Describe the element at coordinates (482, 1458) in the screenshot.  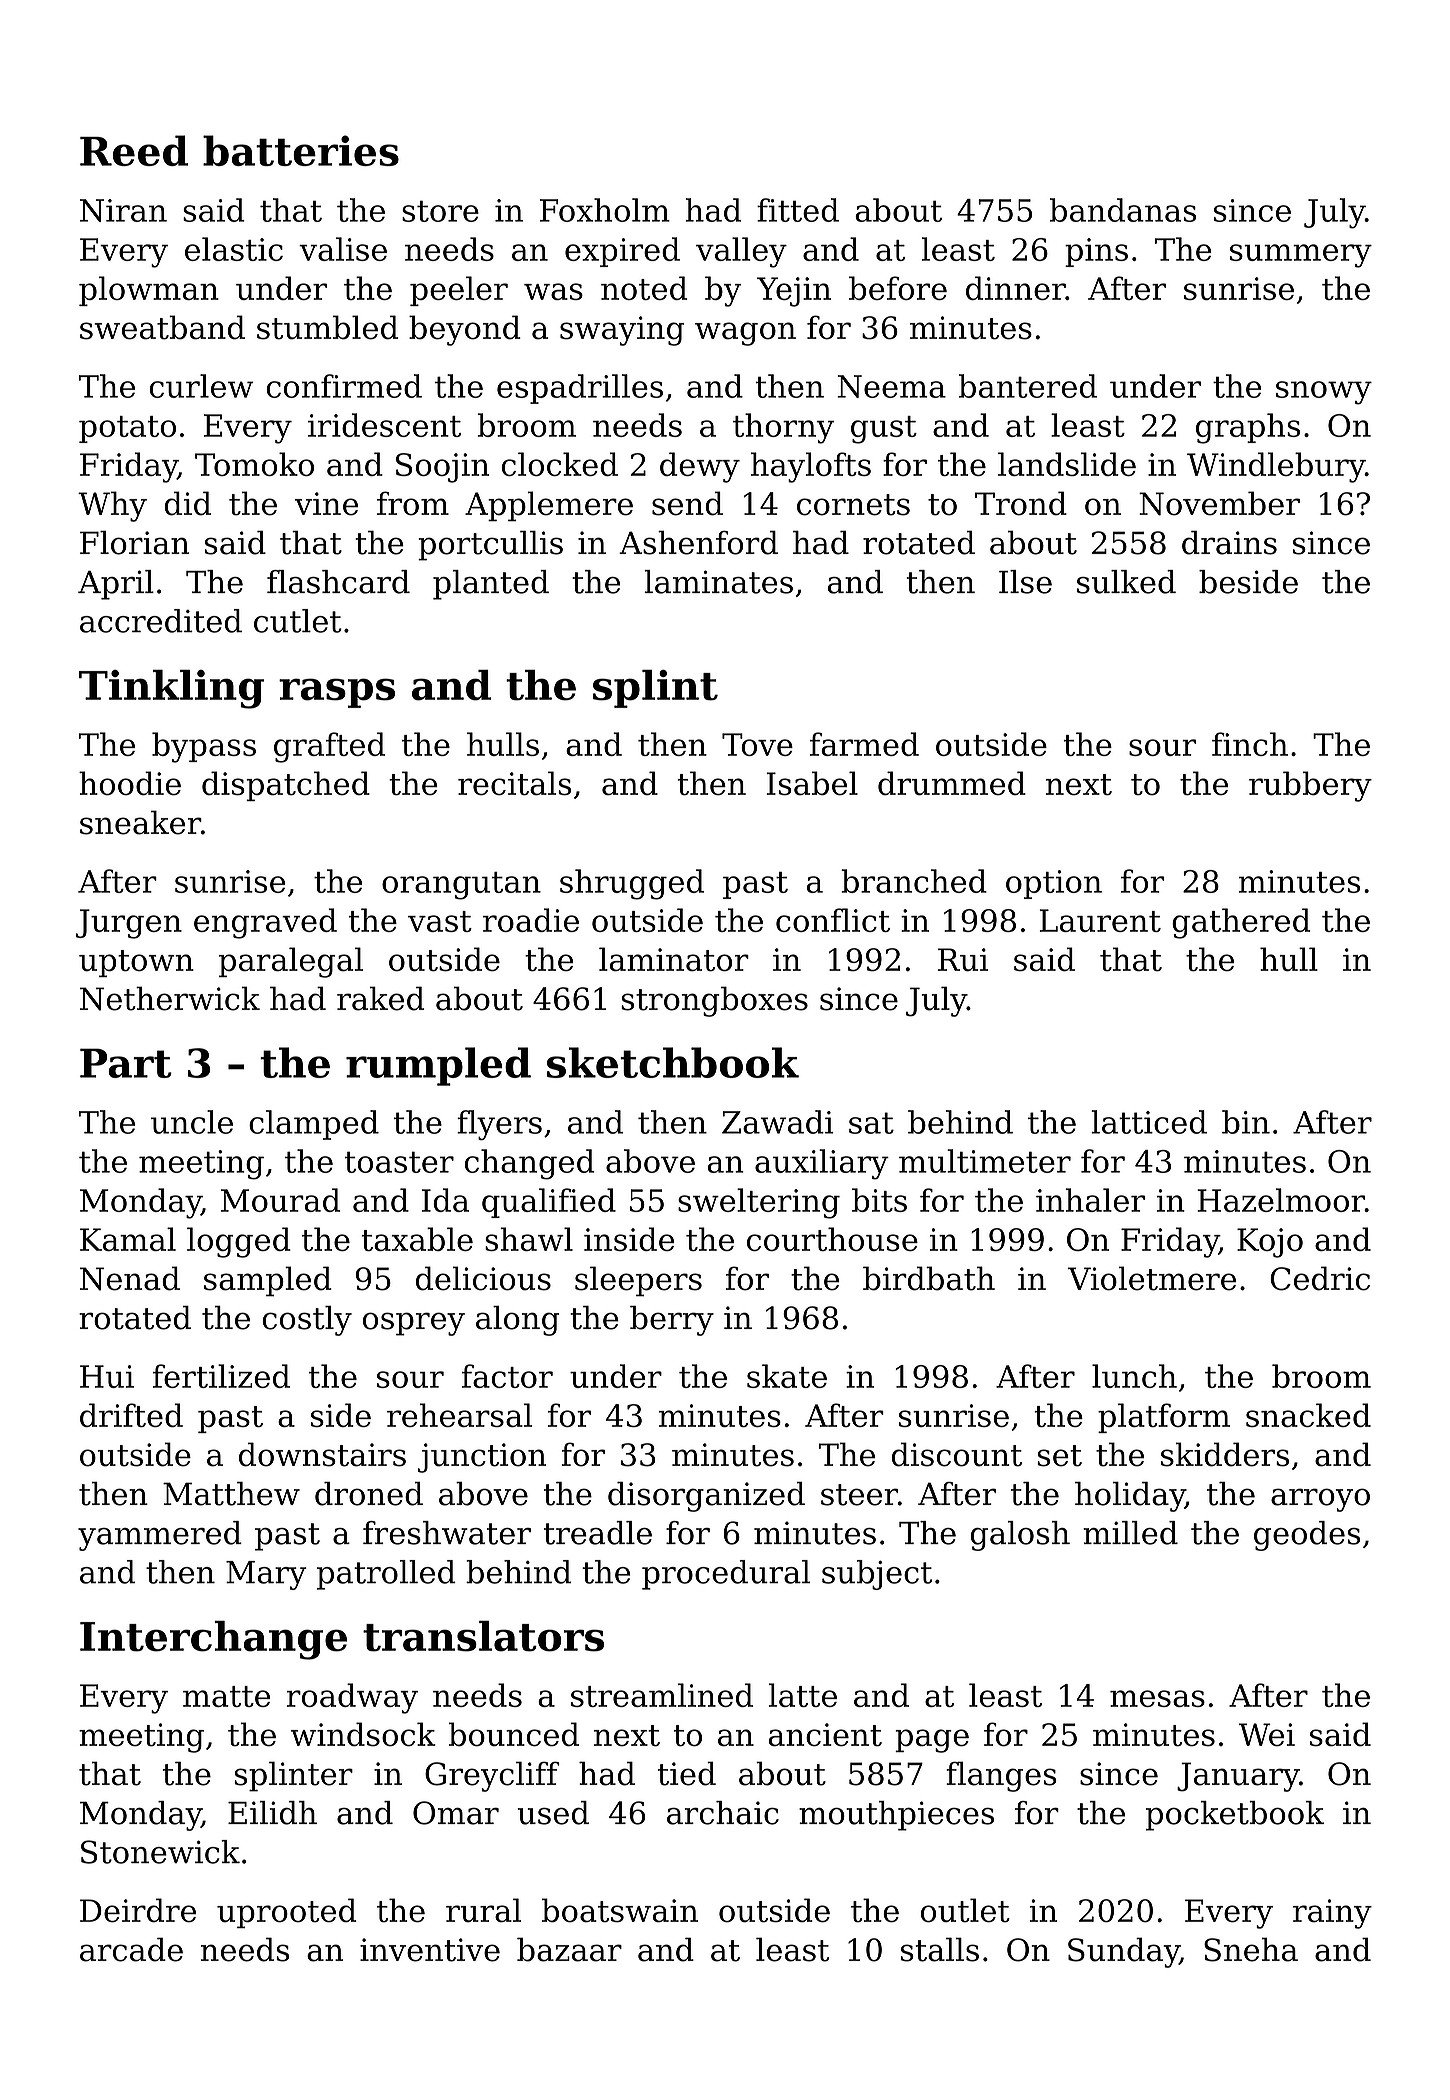
I see `junction` at that location.
